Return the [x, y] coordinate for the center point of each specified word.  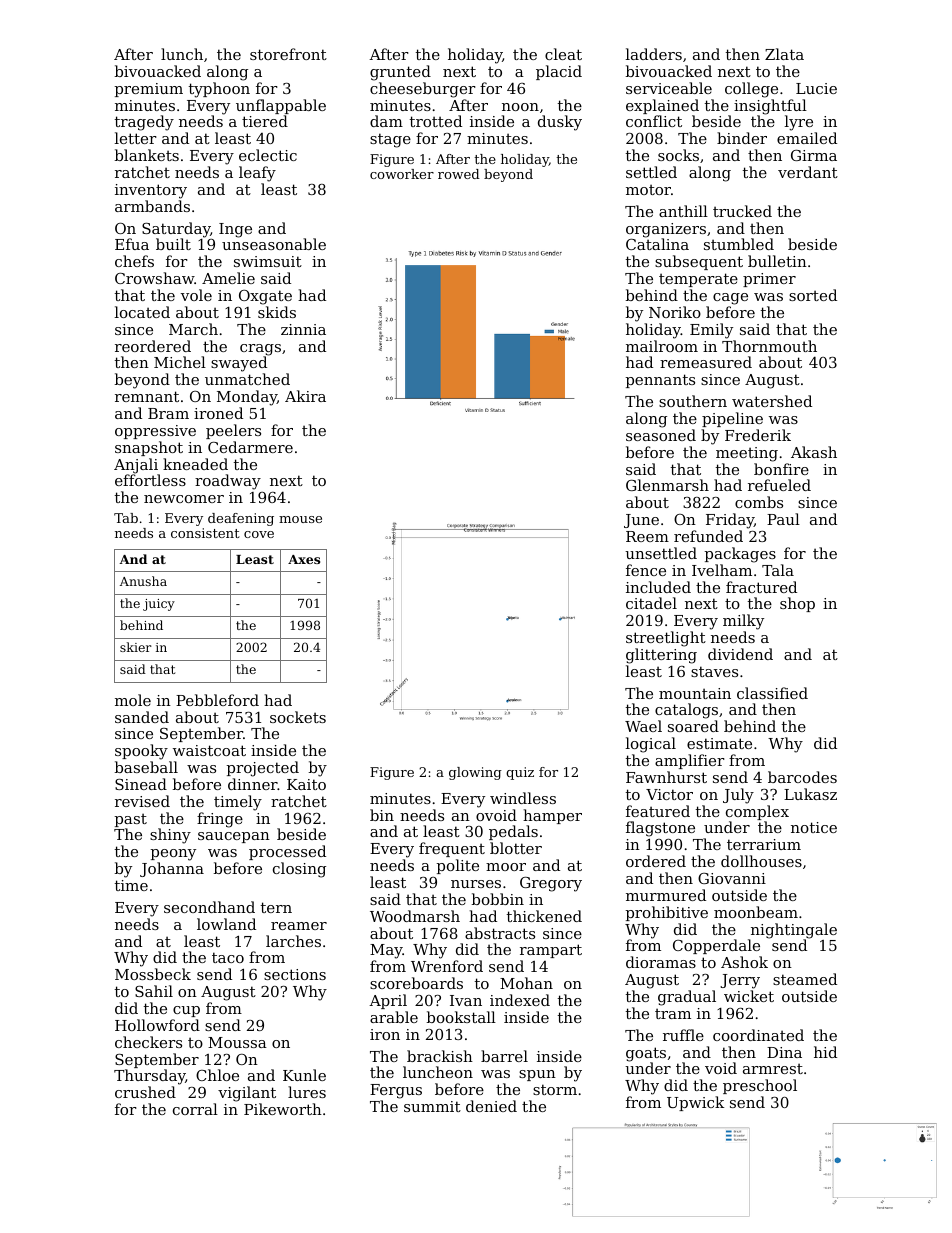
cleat [563, 54]
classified [772, 693]
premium [149, 90]
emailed [807, 138]
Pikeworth [283, 1109]
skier [136, 647]
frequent [452, 849]
